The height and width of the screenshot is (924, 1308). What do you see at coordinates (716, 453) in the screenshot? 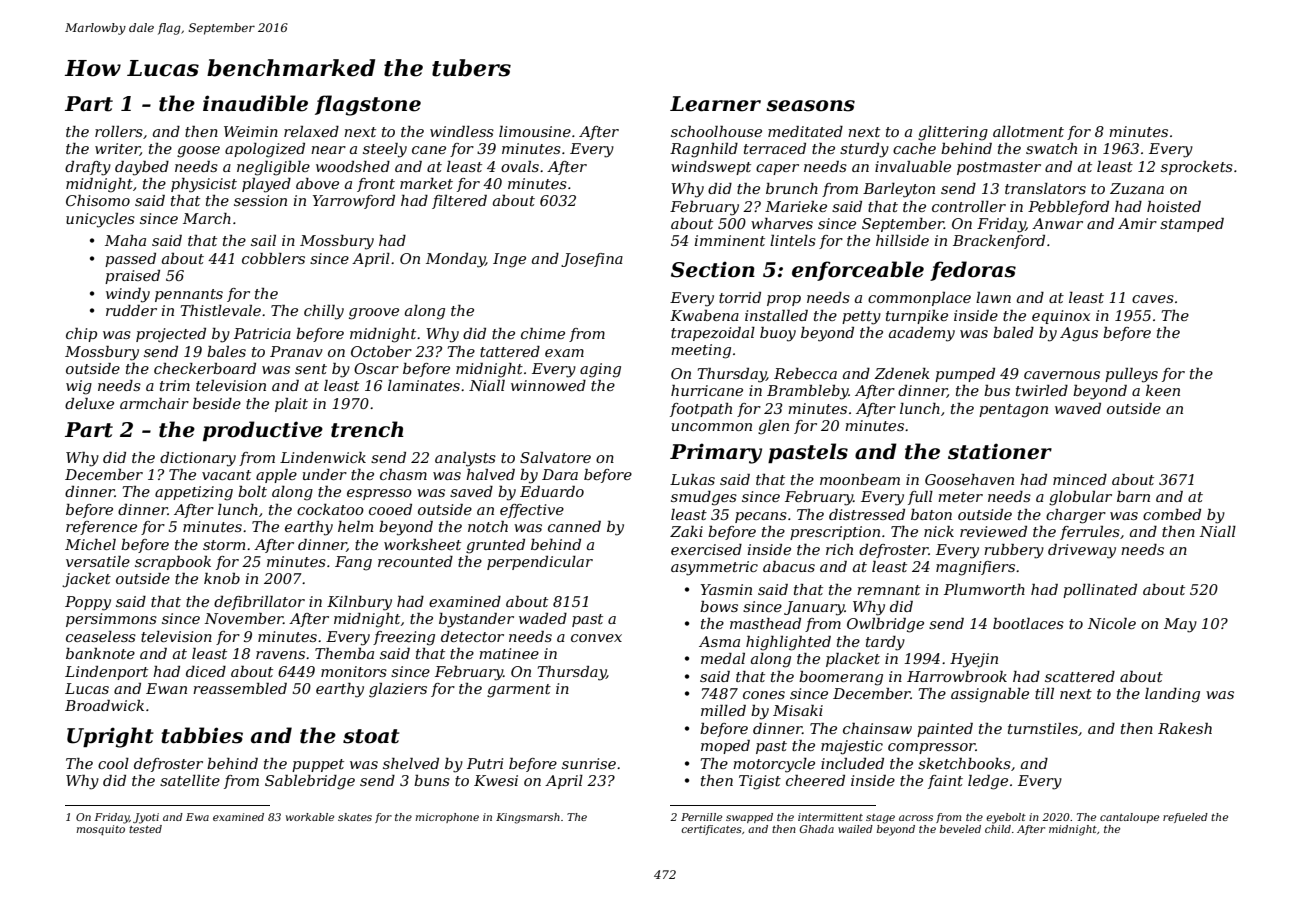
I see `Primary` at bounding box center [716, 453].
